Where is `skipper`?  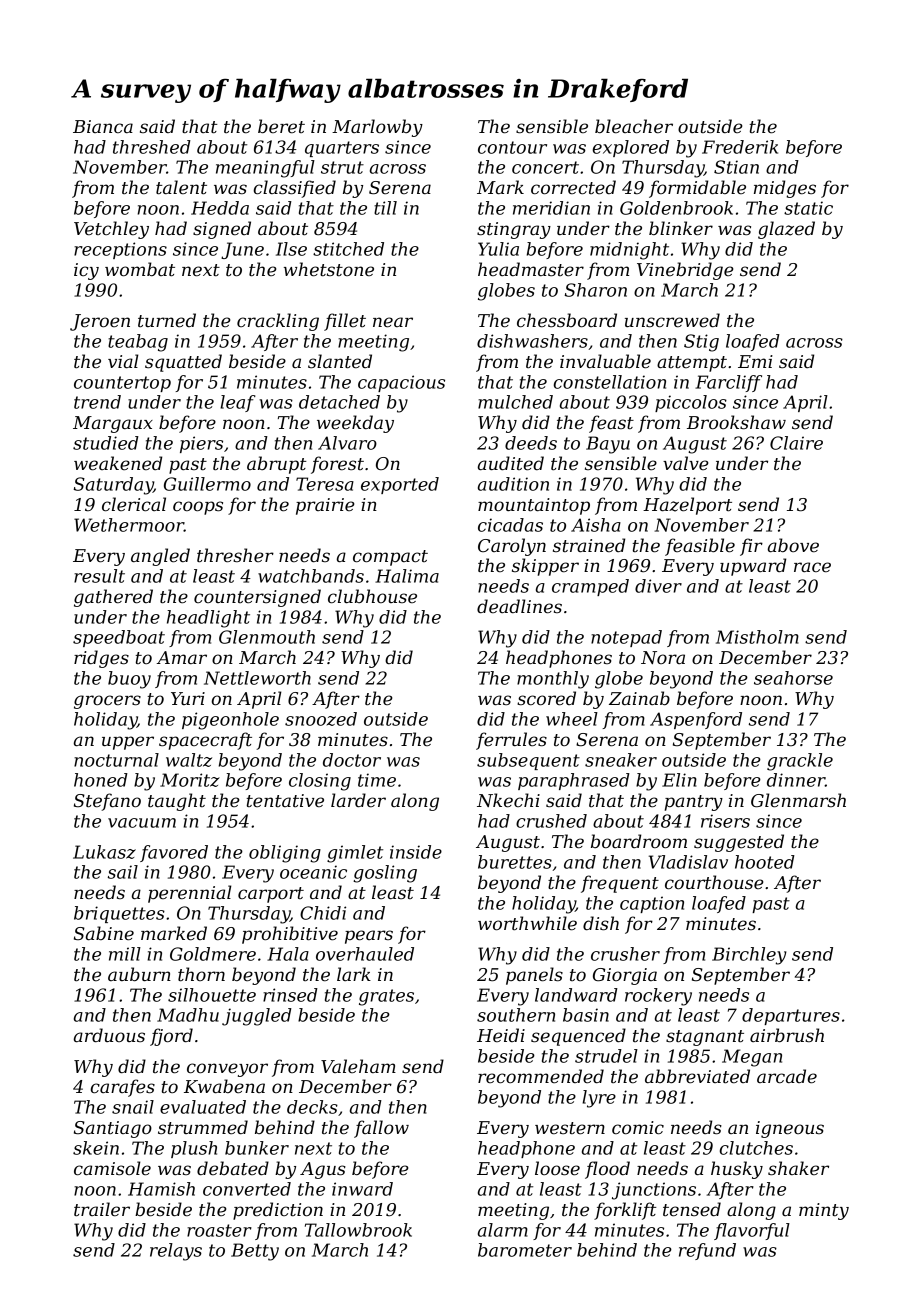 skipper is located at coordinates (545, 567).
